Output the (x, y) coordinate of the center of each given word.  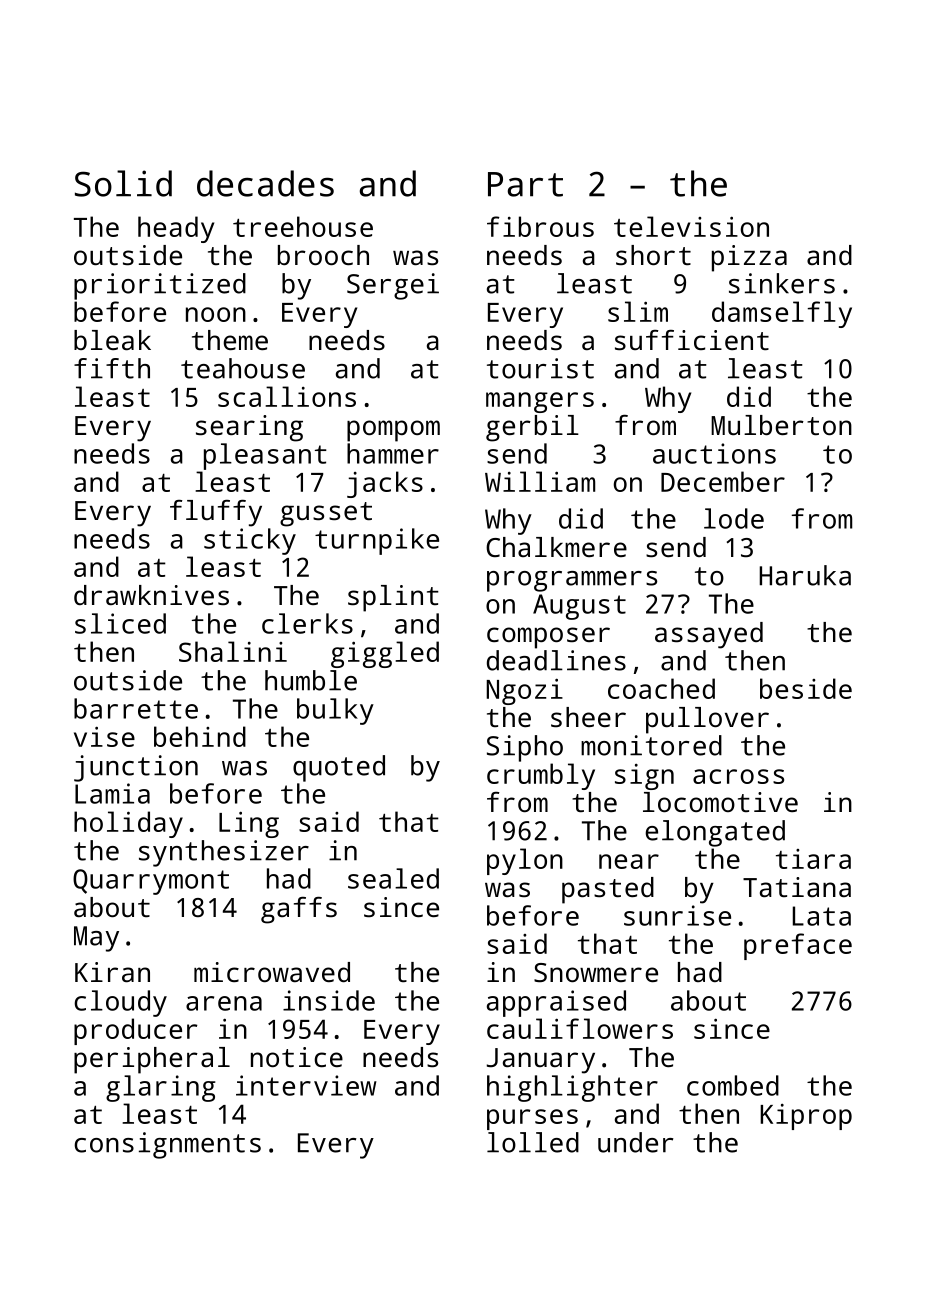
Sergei (393, 286)
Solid (123, 183)
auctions (714, 453)
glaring (160, 1088)
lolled (533, 1142)
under (635, 1142)
